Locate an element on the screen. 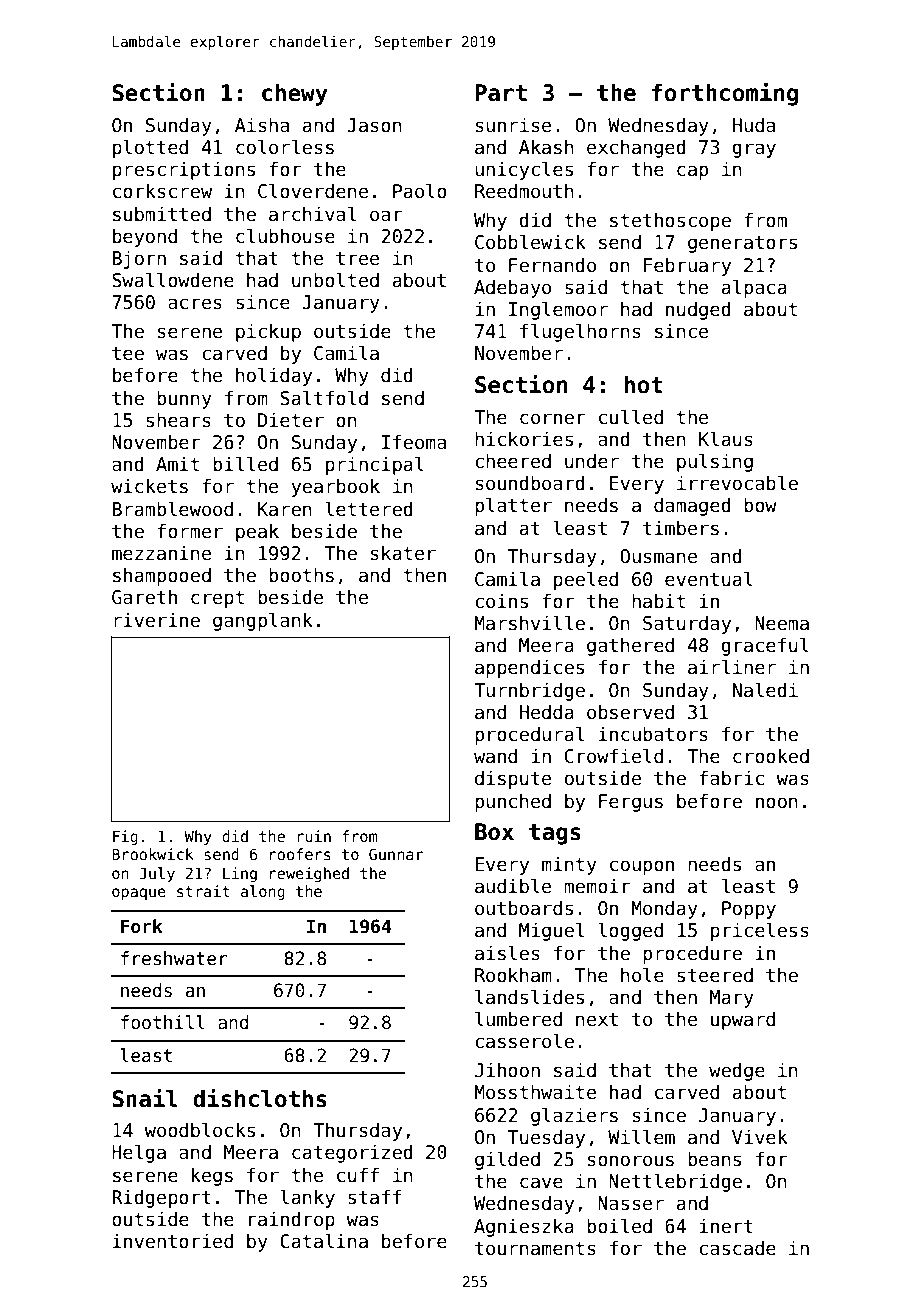 The image size is (924, 1308). riverine is located at coordinates (157, 620).
